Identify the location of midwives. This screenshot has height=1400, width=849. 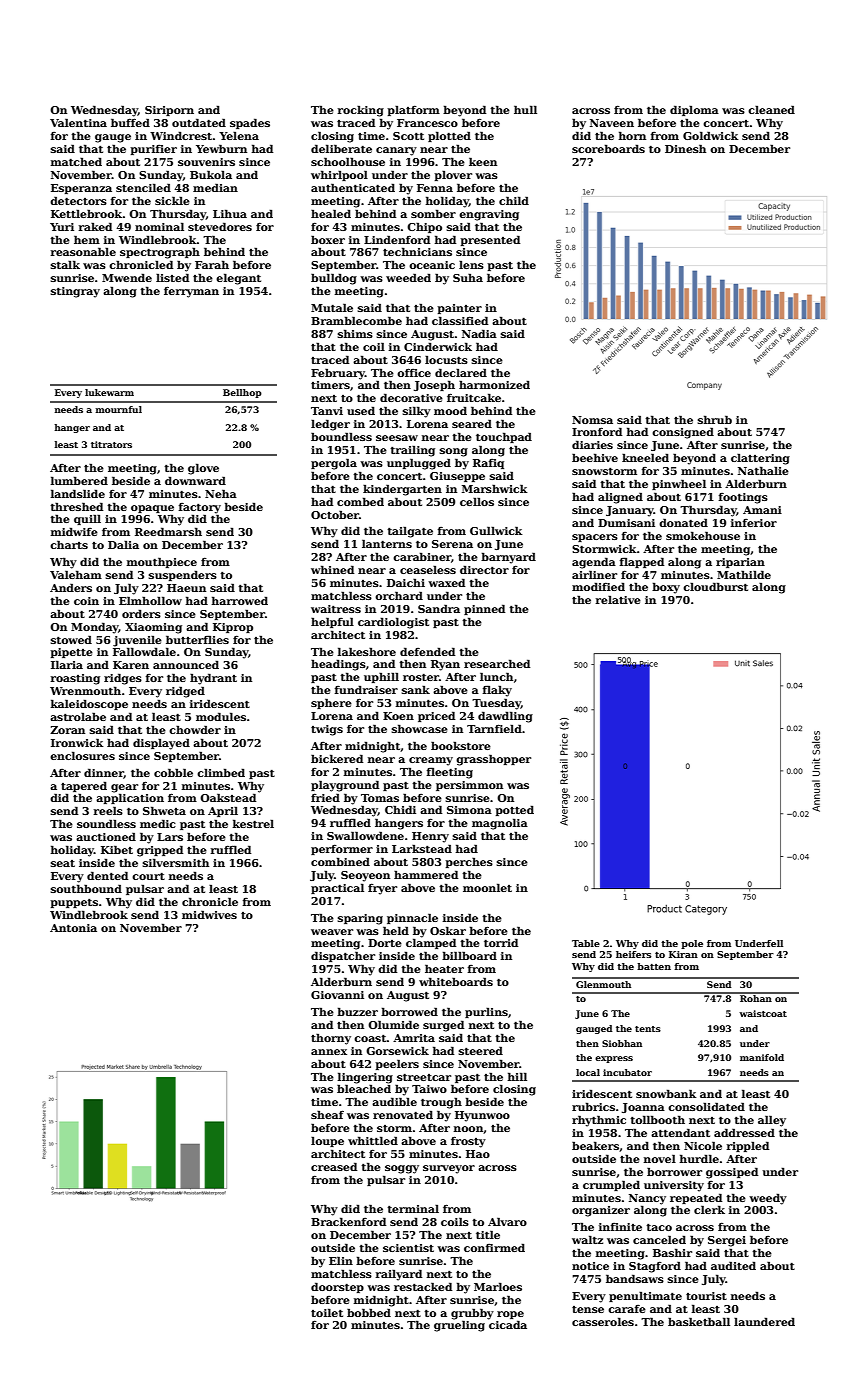
(209, 914).
